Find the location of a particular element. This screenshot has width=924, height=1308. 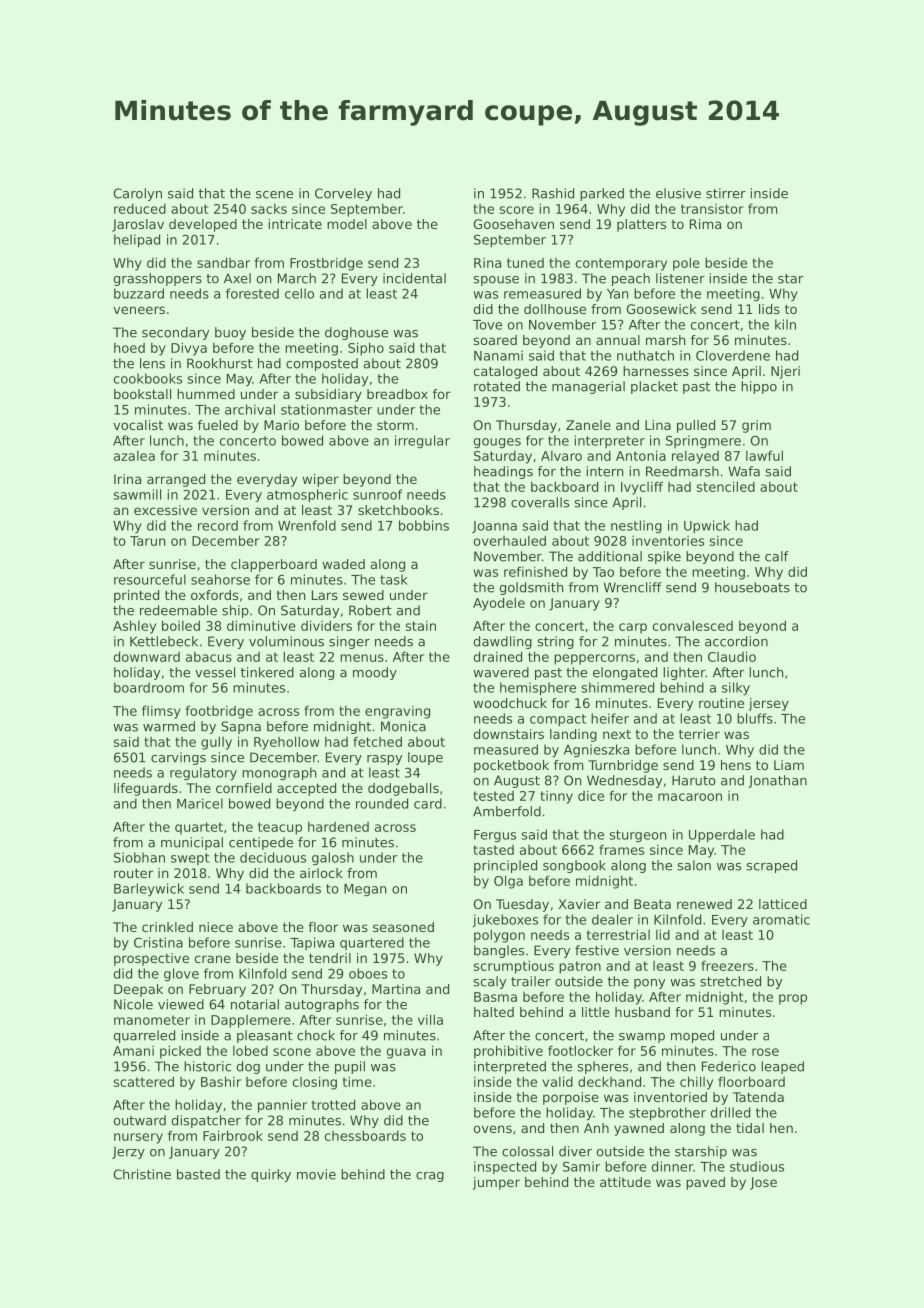

footlocker is located at coordinates (580, 1050).
